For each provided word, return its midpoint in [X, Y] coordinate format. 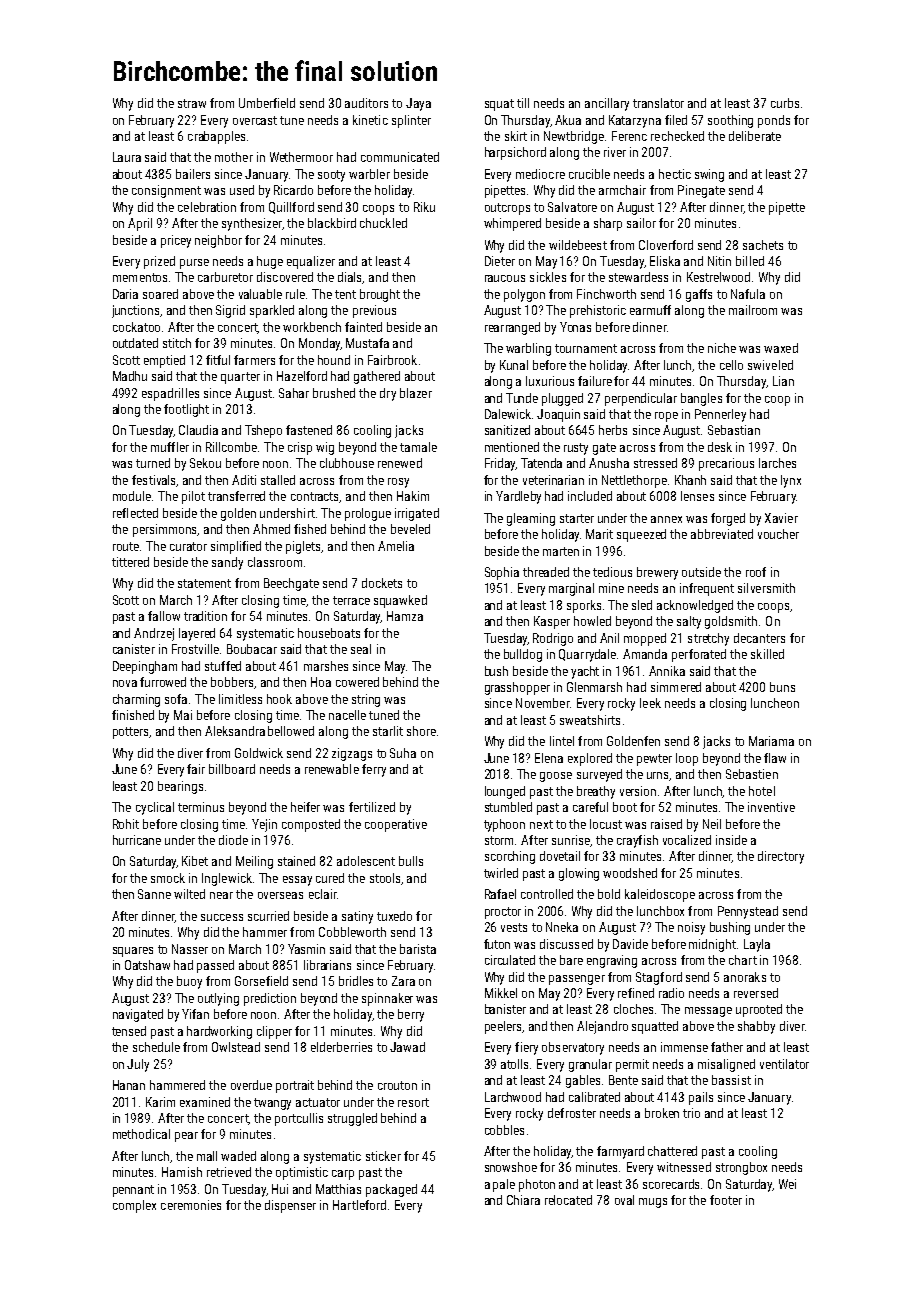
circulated [510, 960]
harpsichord [515, 153]
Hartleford [359, 1205]
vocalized [687, 840]
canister [134, 649]
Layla [757, 945]
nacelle [347, 715]
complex [134, 1206]
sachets [763, 245]
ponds [774, 121]
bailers [193, 174]
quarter [240, 378]
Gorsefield [261, 981]
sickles [548, 277]
